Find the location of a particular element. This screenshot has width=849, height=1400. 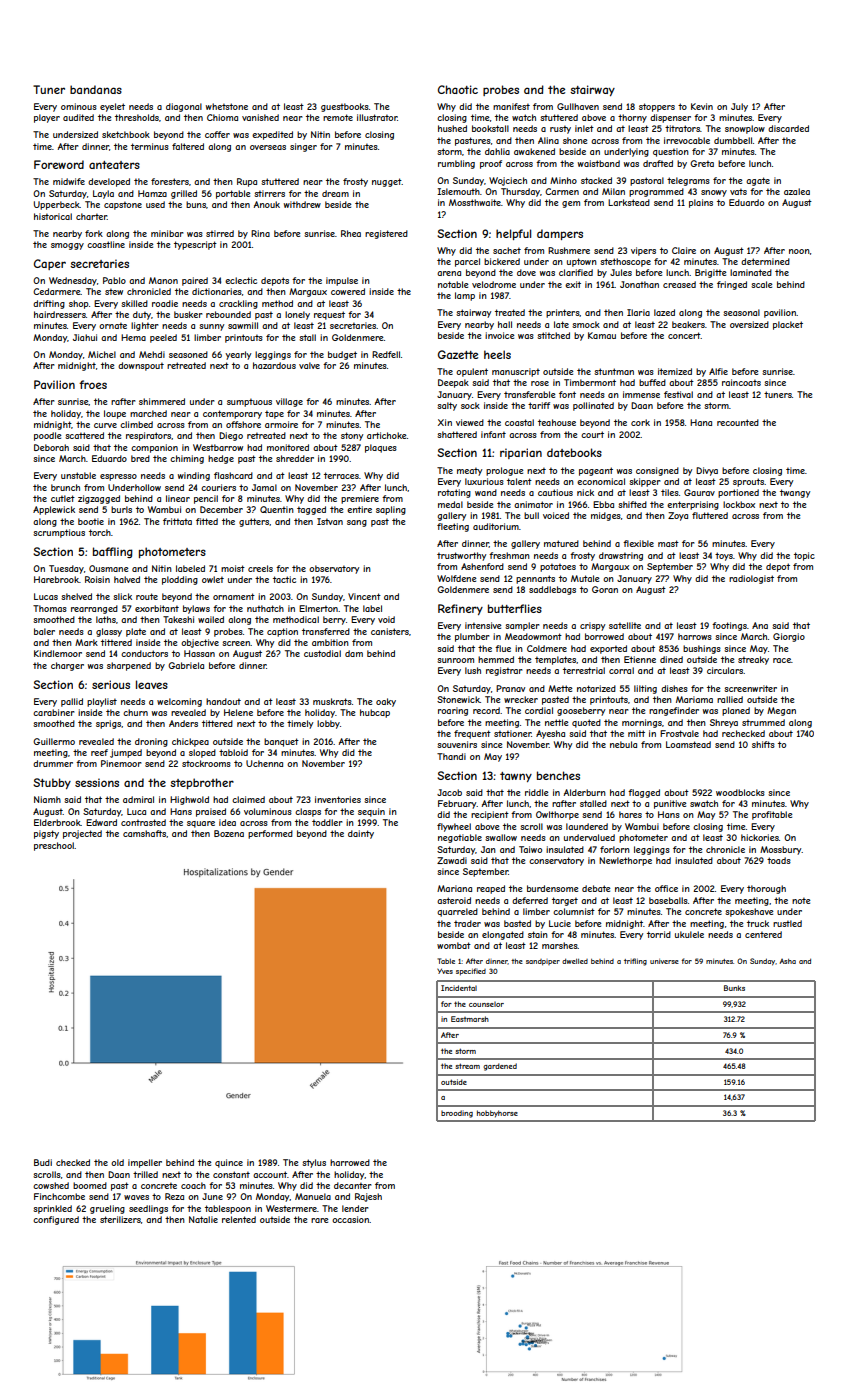

audited is located at coordinates (78, 117).
